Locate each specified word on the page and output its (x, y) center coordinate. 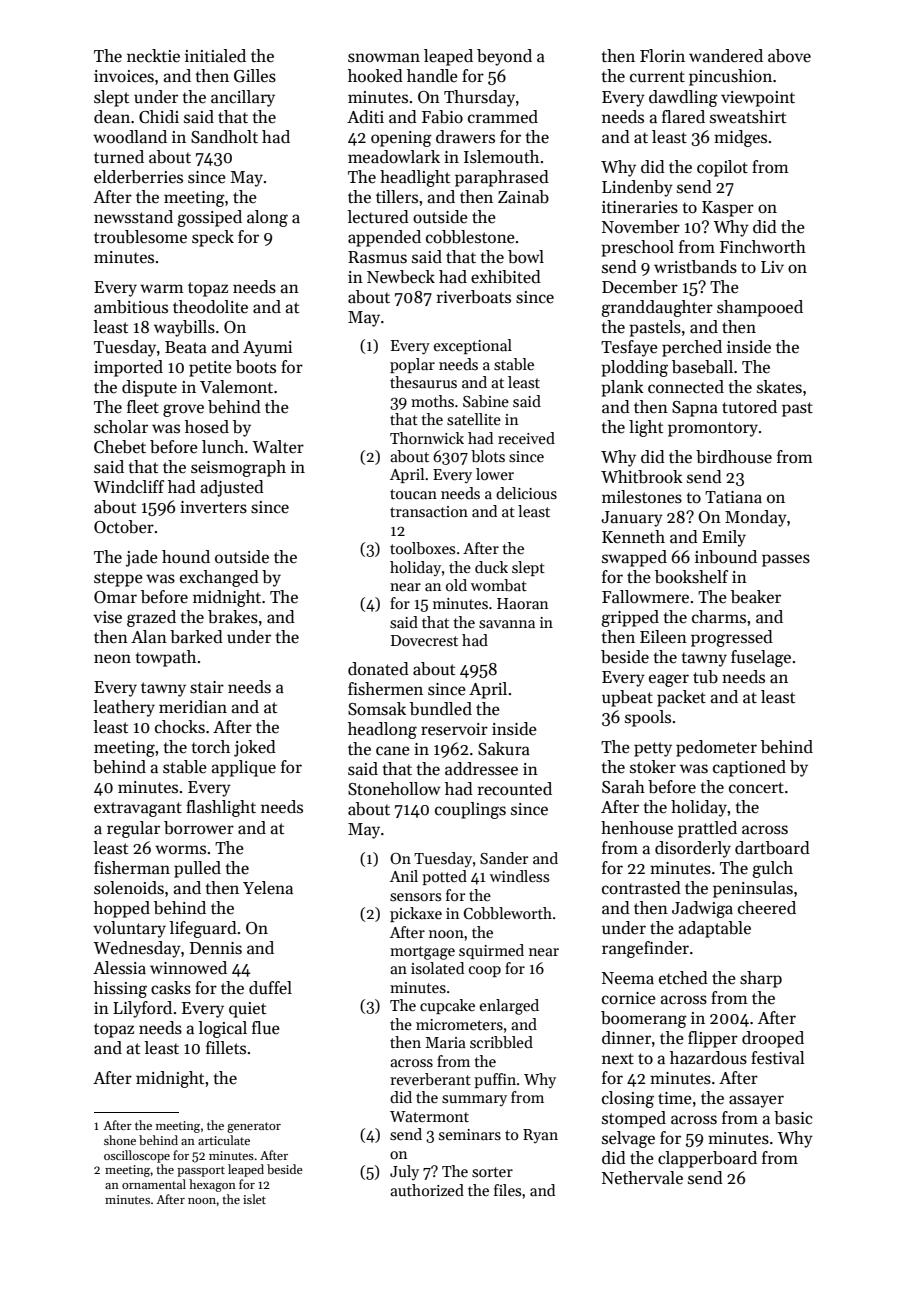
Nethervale (642, 1178)
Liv (772, 267)
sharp (761, 979)
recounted (514, 789)
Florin (662, 55)
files (507, 1190)
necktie (153, 56)
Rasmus (377, 257)
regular (133, 829)
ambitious (131, 307)
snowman (384, 58)
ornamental (154, 1184)
